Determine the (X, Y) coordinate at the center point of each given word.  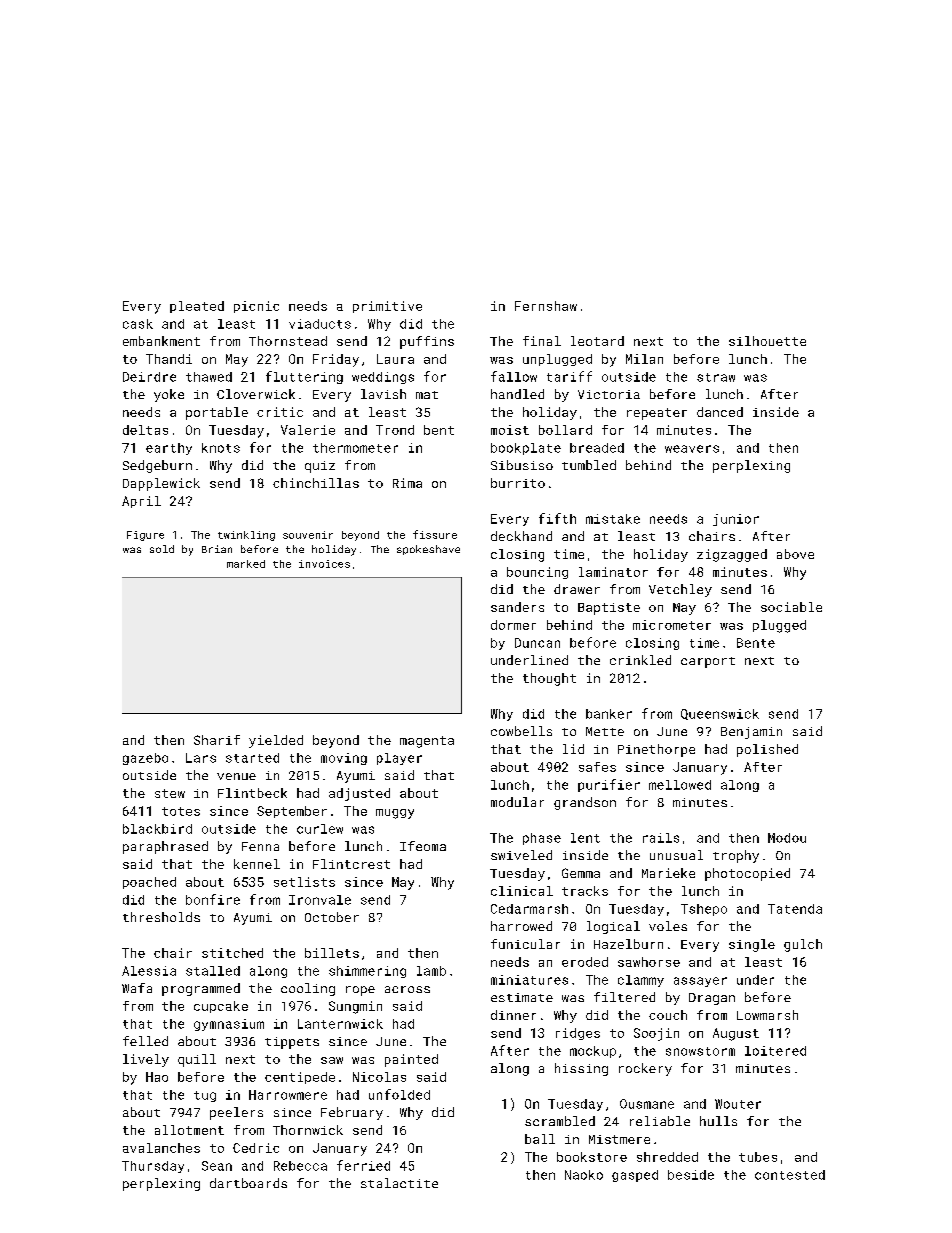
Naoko (584, 1175)
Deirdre (149, 377)
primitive (387, 307)
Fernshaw (546, 306)
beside (691, 1175)
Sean (217, 1166)
